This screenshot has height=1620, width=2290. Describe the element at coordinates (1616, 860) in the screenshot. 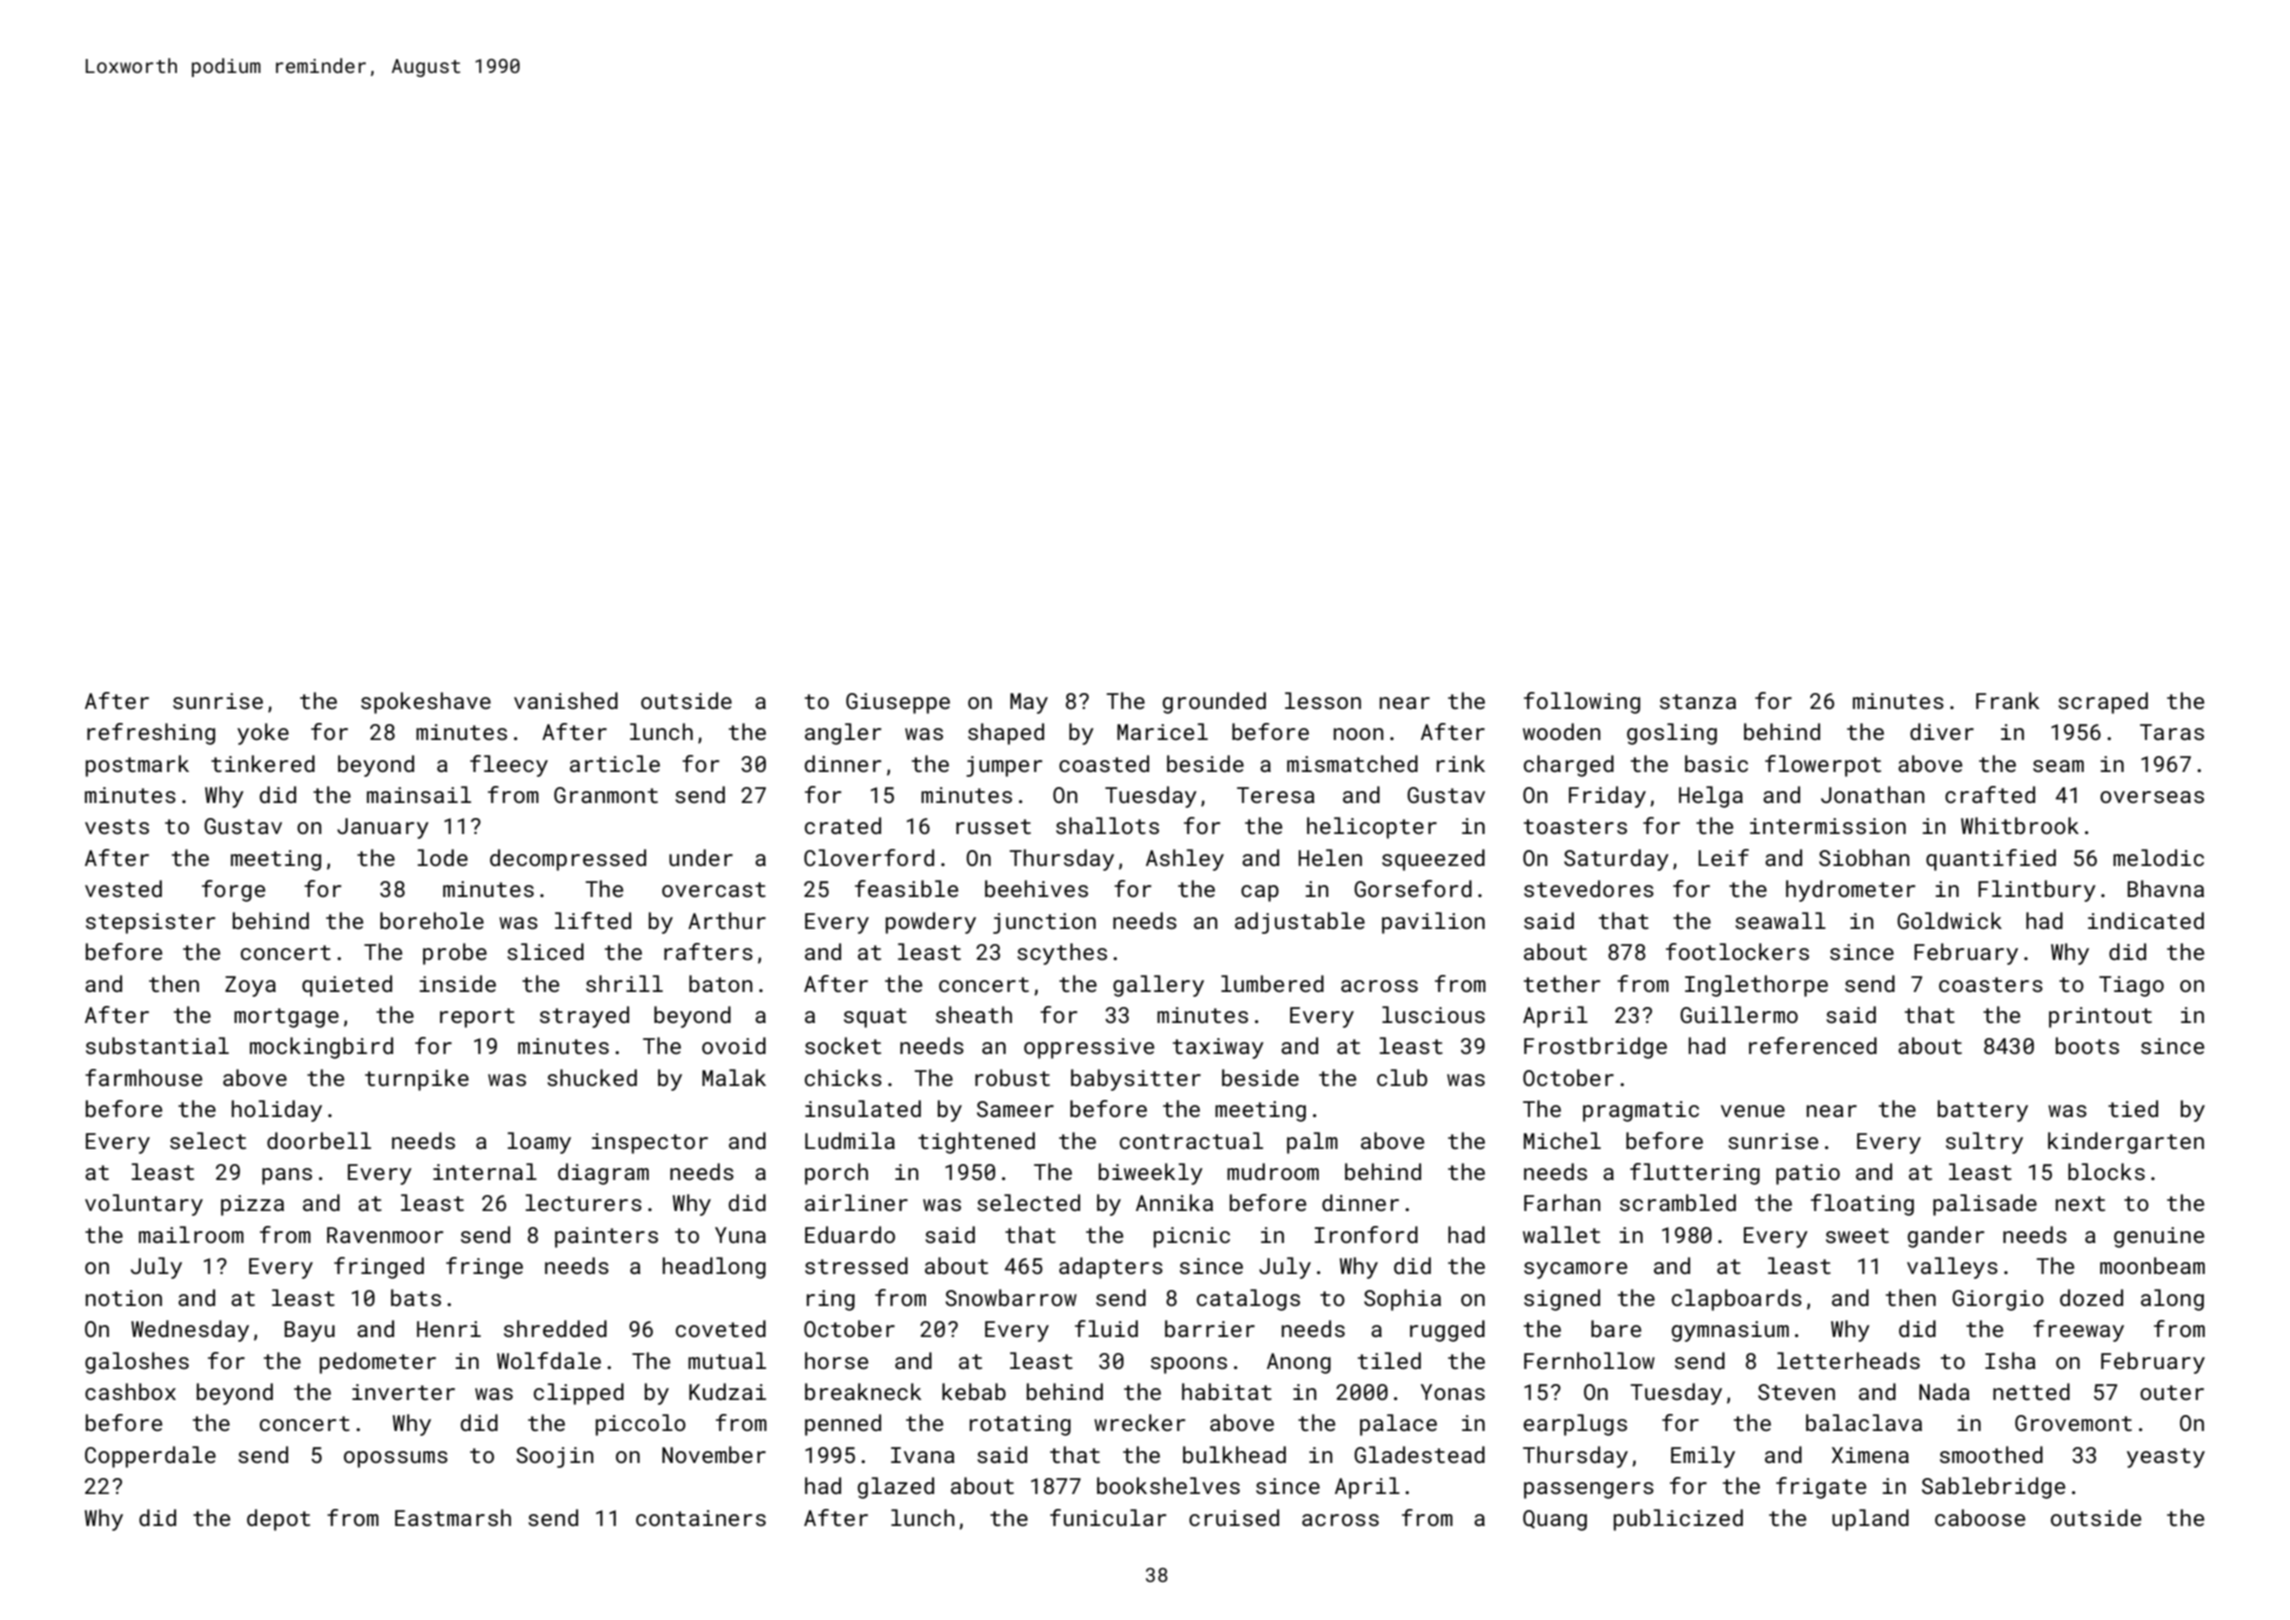

I see `Saturday` at that location.
